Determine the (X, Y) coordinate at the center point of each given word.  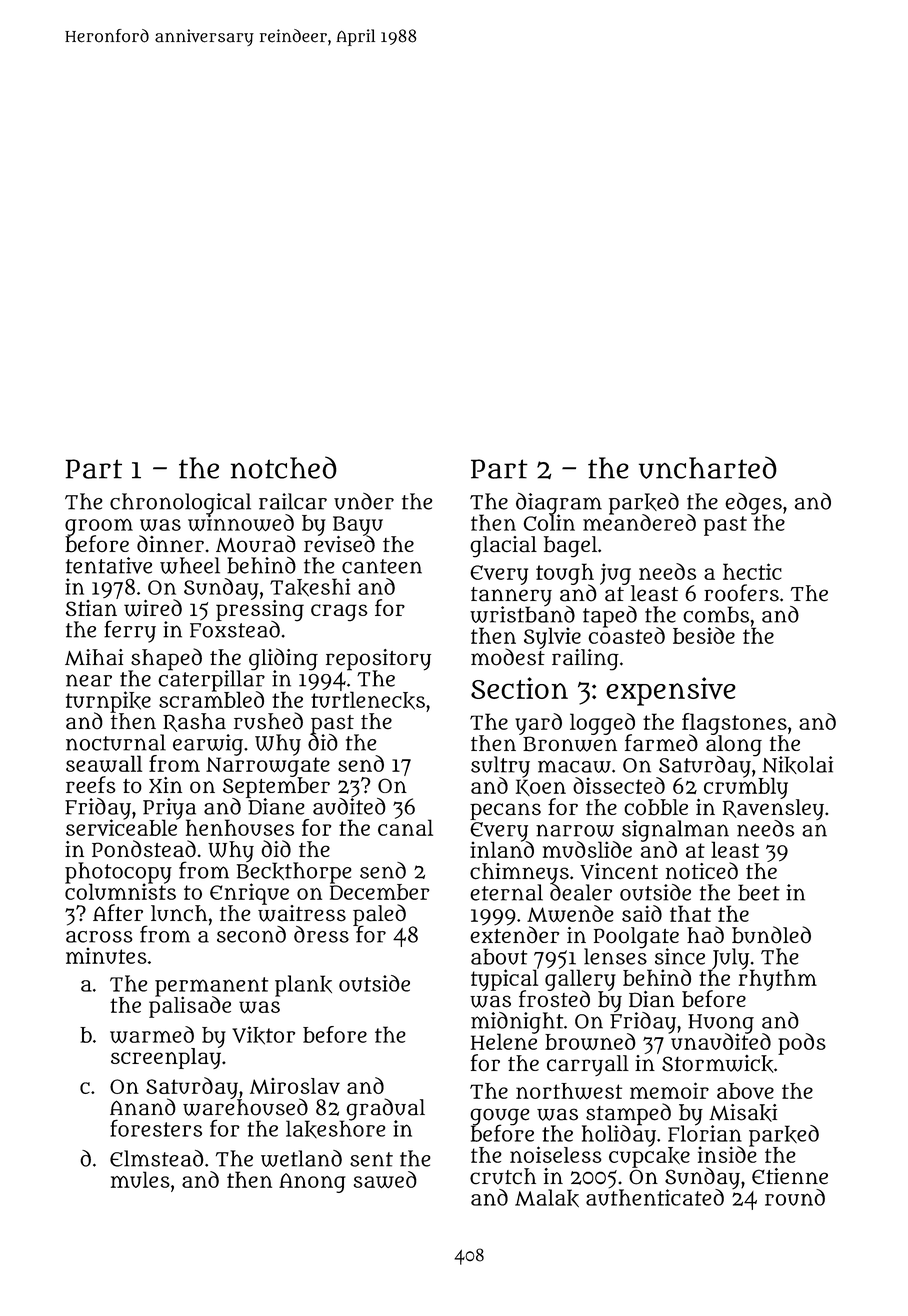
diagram (559, 503)
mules (140, 1179)
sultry (500, 766)
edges (753, 504)
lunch (179, 913)
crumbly (746, 788)
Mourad (256, 544)
